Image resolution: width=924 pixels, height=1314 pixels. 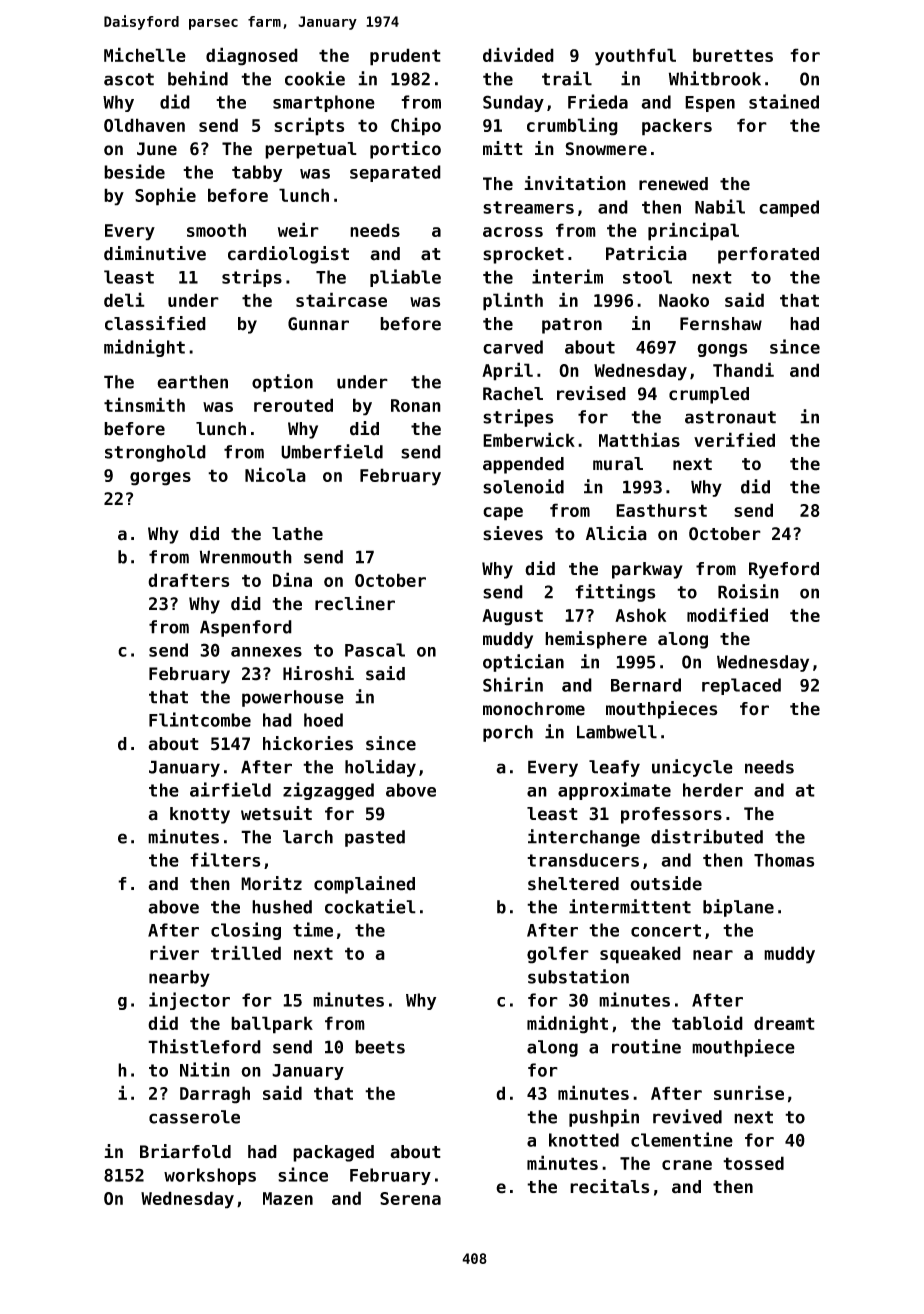 What do you see at coordinates (513, 533) in the image?
I see `sieves` at bounding box center [513, 533].
